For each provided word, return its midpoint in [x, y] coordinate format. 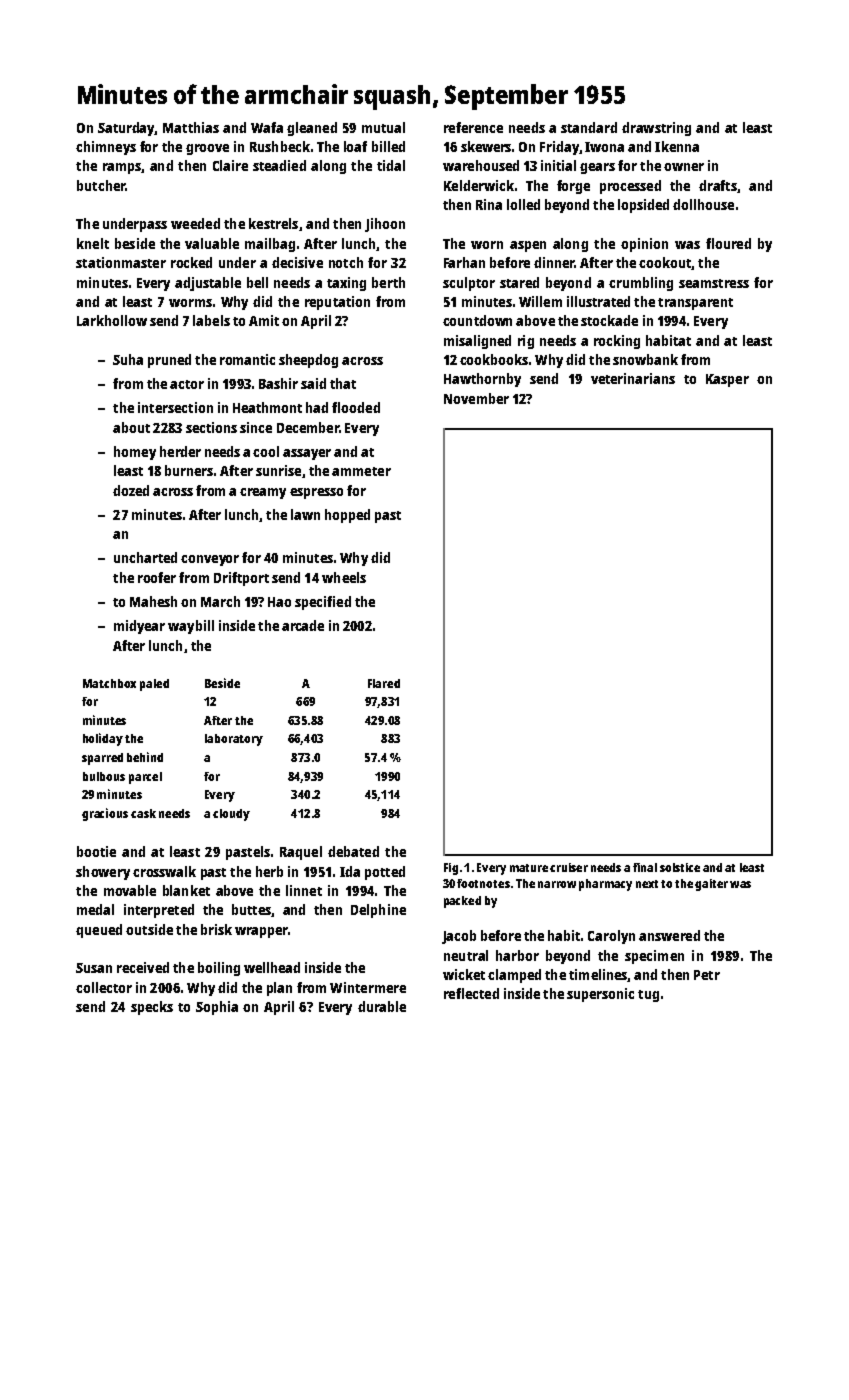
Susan [94, 968]
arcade [303, 625]
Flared [384, 683]
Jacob [459, 937]
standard [589, 127]
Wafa [267, 127]
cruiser [569, 867]
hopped [347, 516]
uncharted [145, 557]
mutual [383, 127]
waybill [191, 627]
